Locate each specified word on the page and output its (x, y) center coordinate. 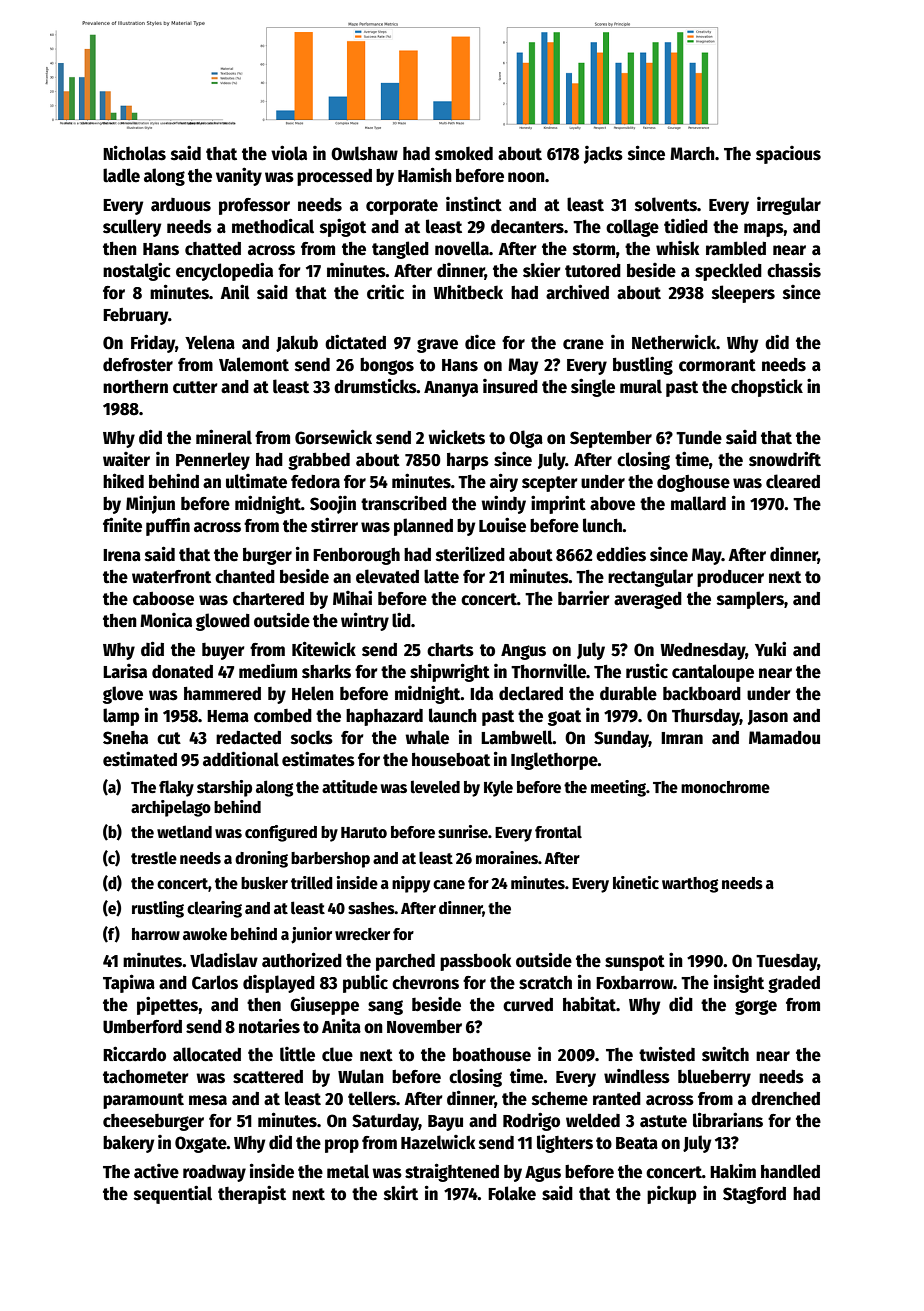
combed (283, 716)
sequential (173, 1194)
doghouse (693, 483)
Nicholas (134, 153)
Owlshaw (364, 153)
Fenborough (356, 556)
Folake (512, 1193)
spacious (788, 155)
